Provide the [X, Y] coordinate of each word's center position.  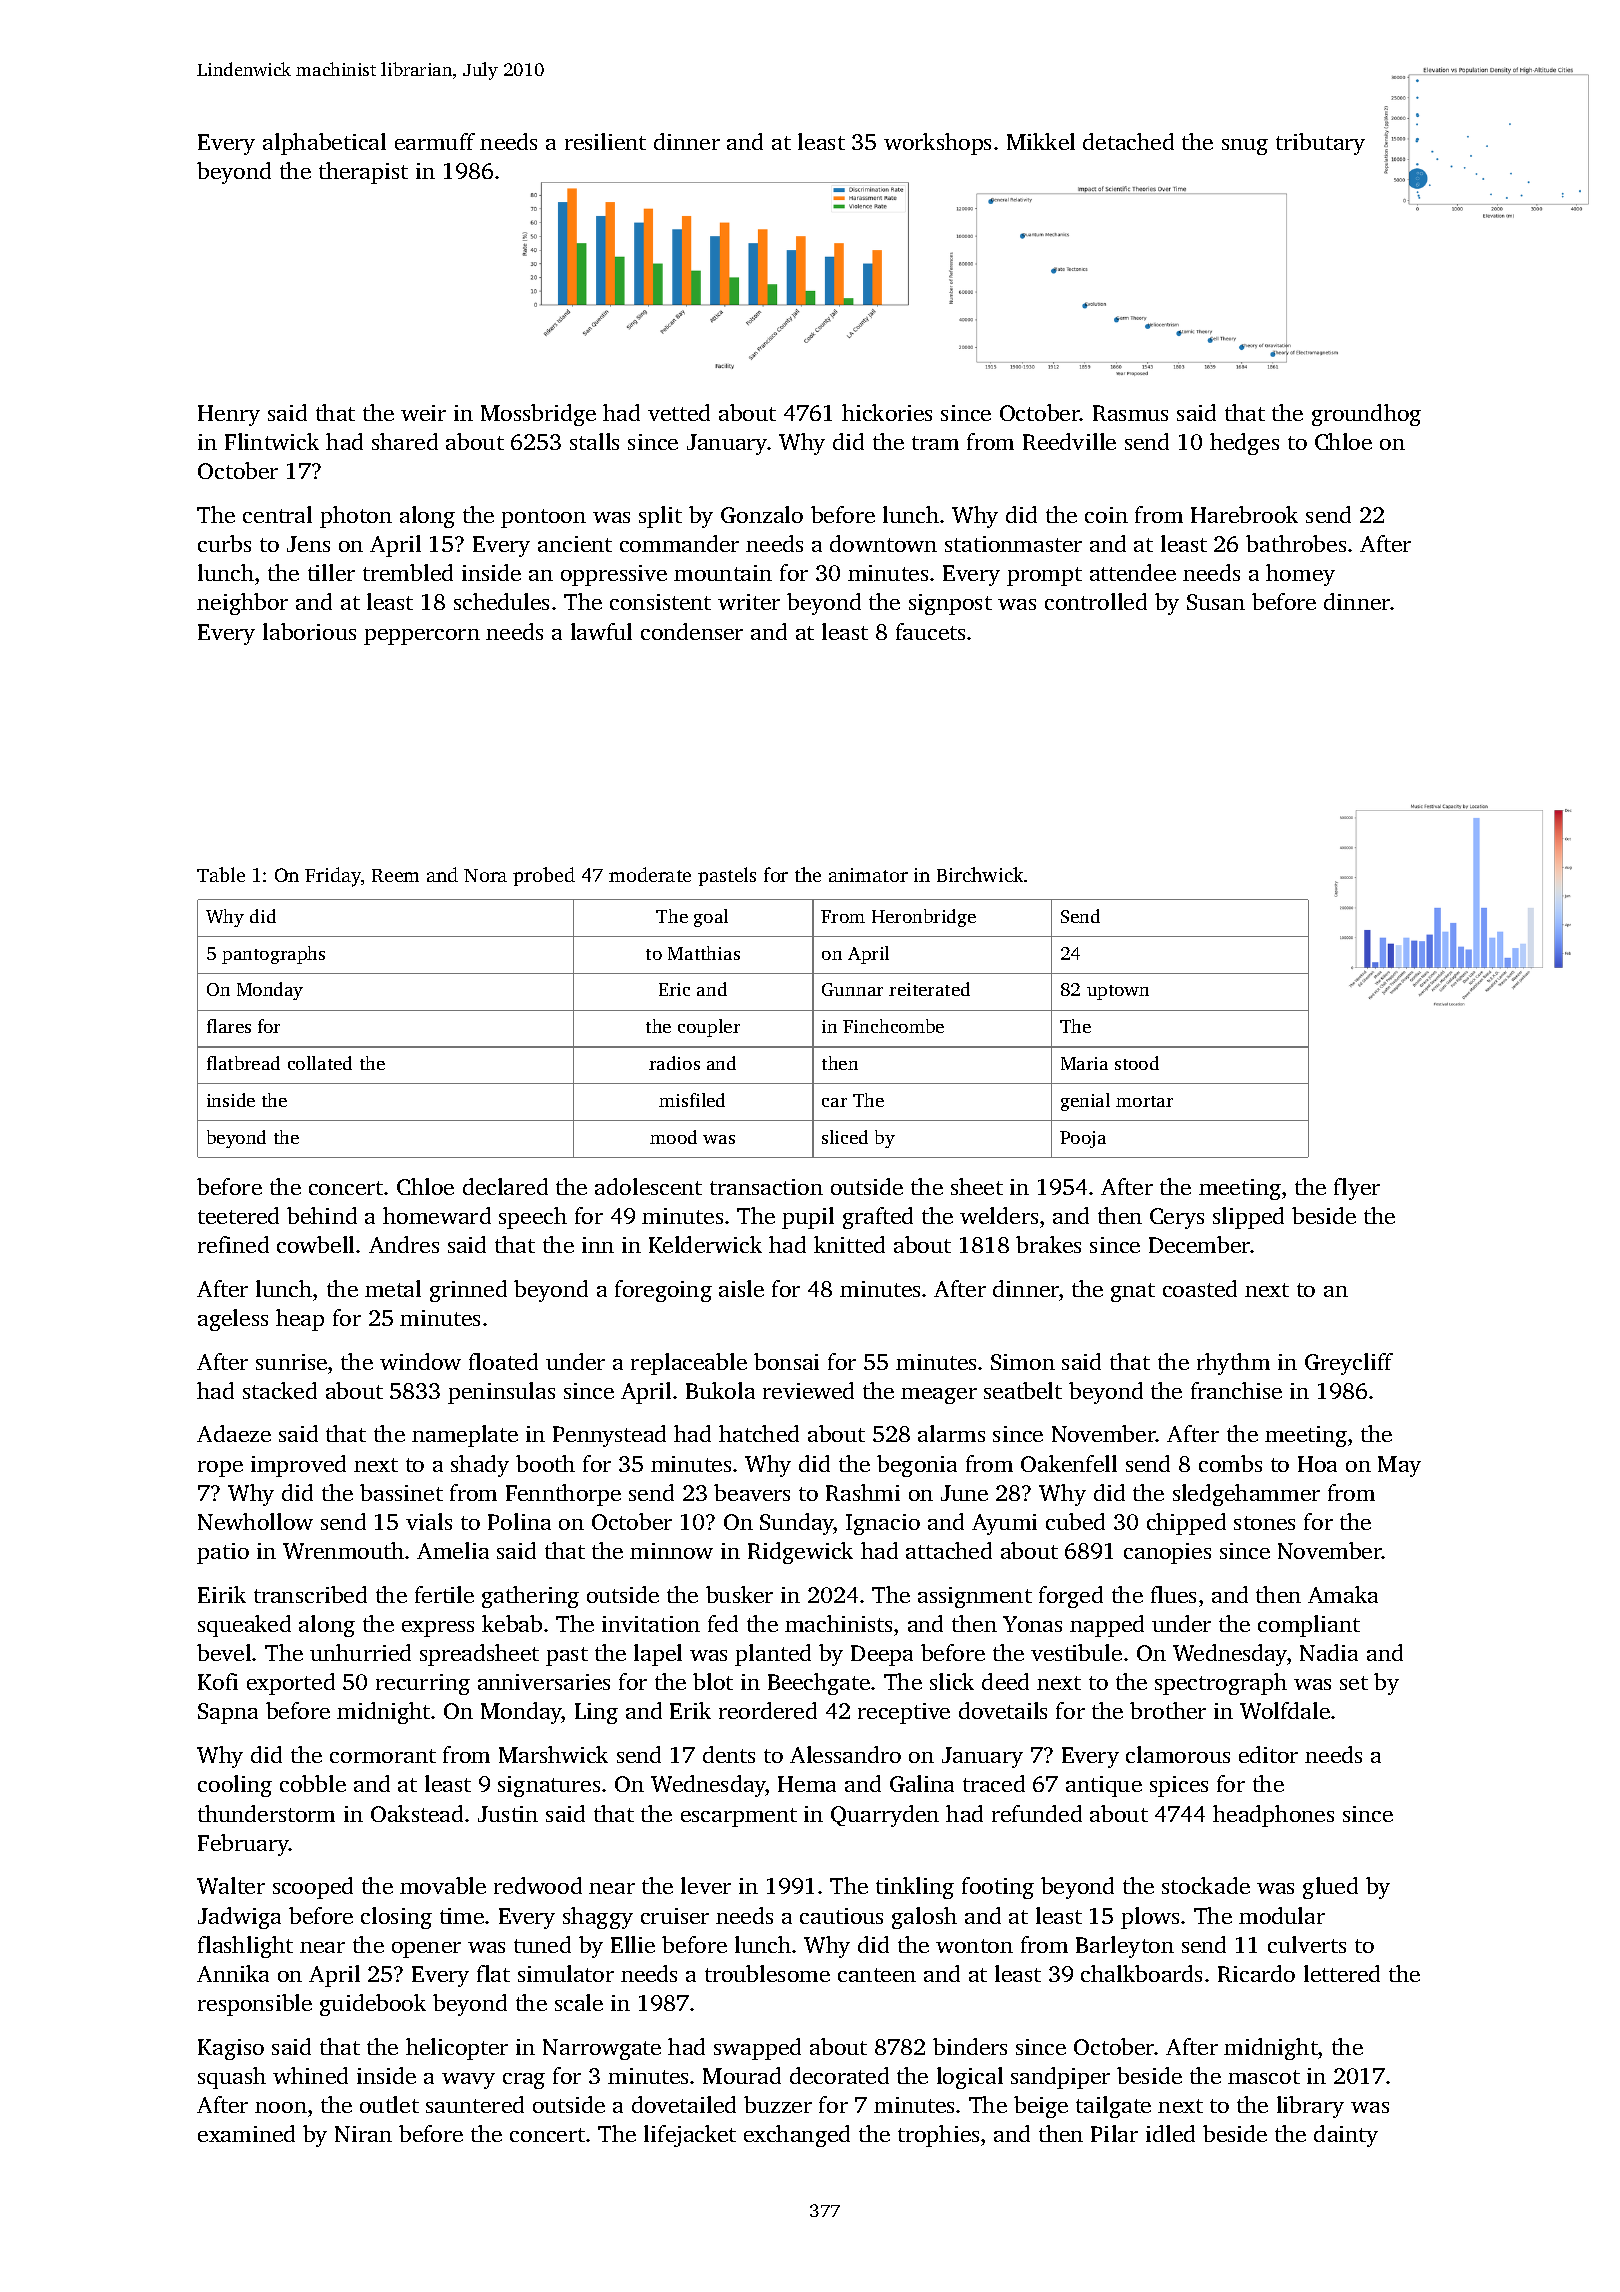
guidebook [373, 2005]
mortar [1144, 1101]
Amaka [1343, 1594]
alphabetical [324, 144]
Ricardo [1256, 1973]
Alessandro [845, 1754]
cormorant [383, 1756]
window [420, 1361]
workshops [937, 144]
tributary [1320, 144]
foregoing [663, 1291]
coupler [709, 1028]
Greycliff [1349, 1364]
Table [221, 874]
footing [998, 1888]
